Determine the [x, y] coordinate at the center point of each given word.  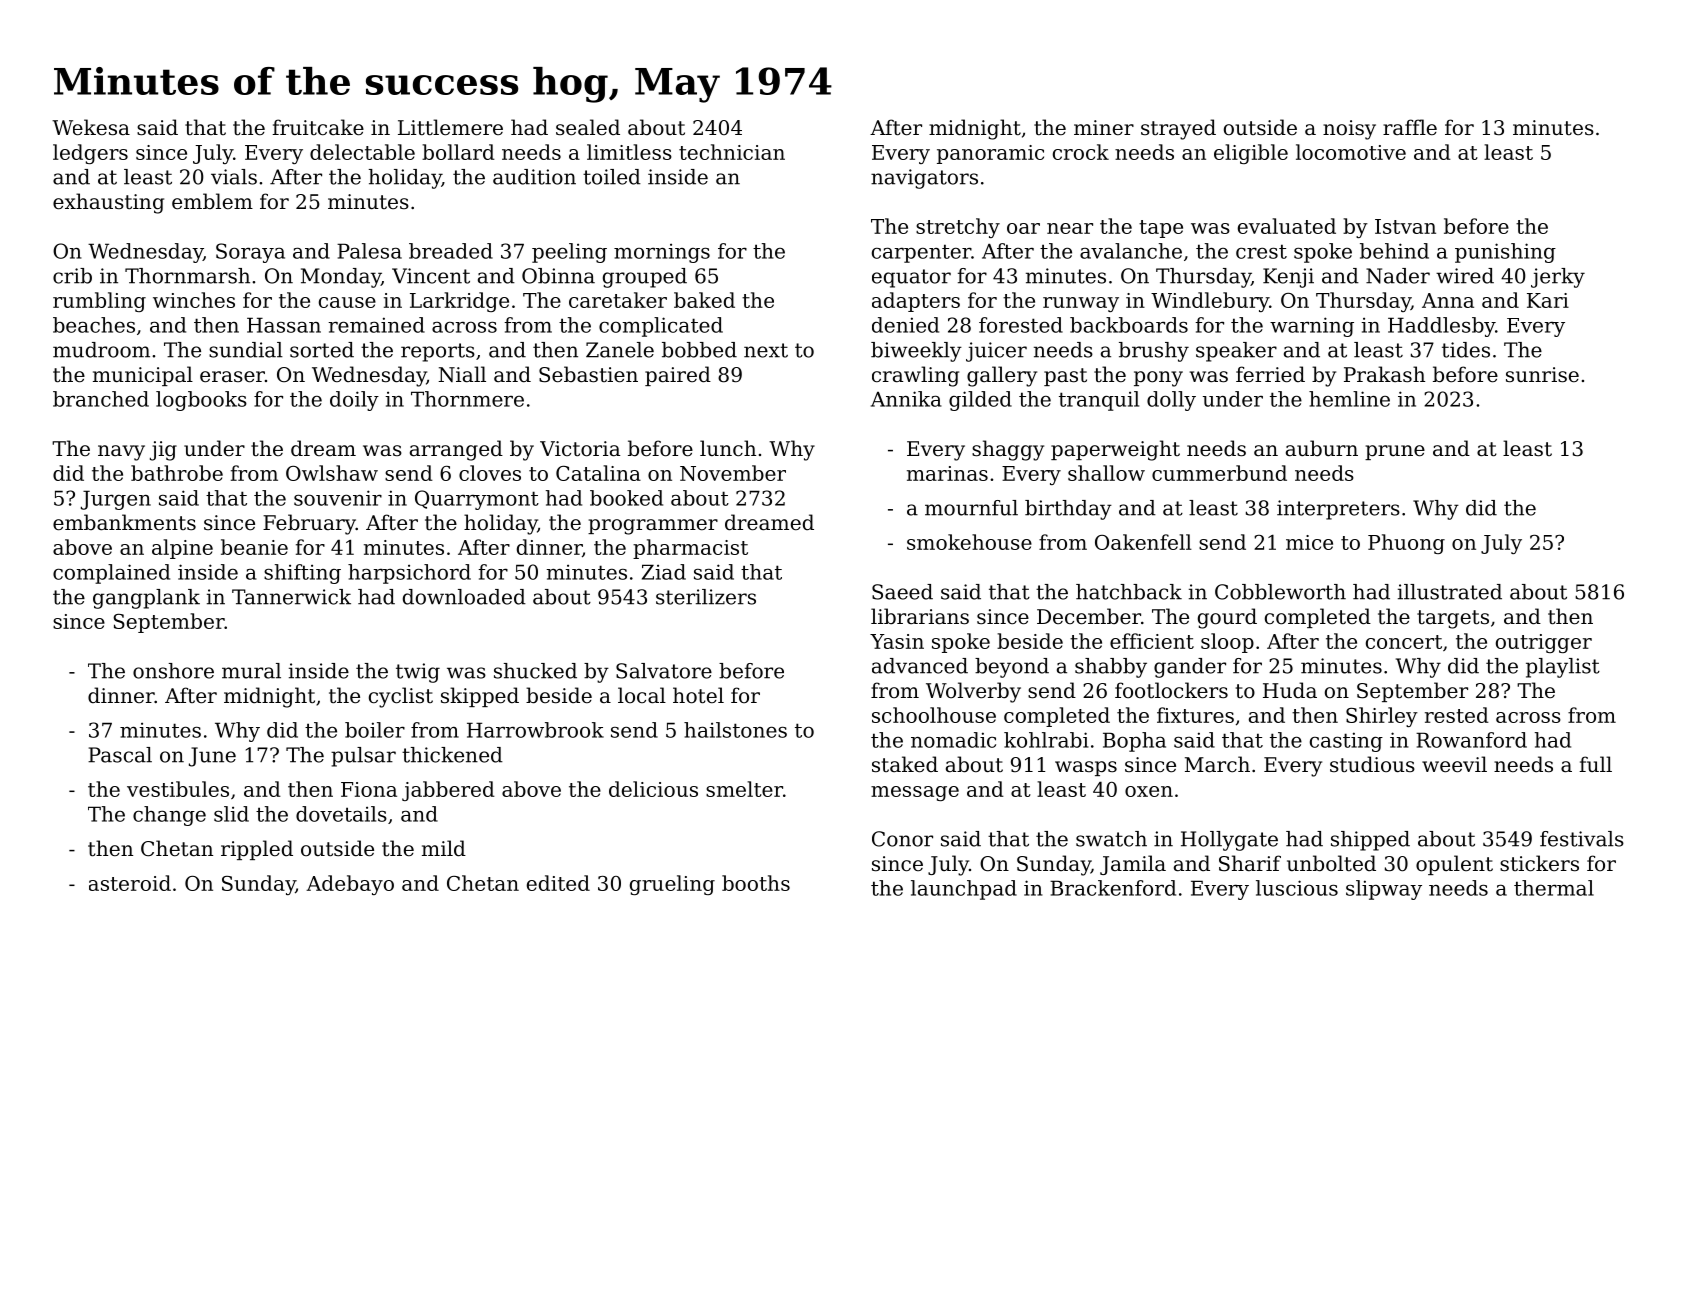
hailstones [735, 730]
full [1595, 764]
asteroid [130, 883]
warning [1312, 327]
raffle [1410, 127]
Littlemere [450, 127]
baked [704, 300]
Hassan [284, 325]
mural [251, 671]
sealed [588, 127]
